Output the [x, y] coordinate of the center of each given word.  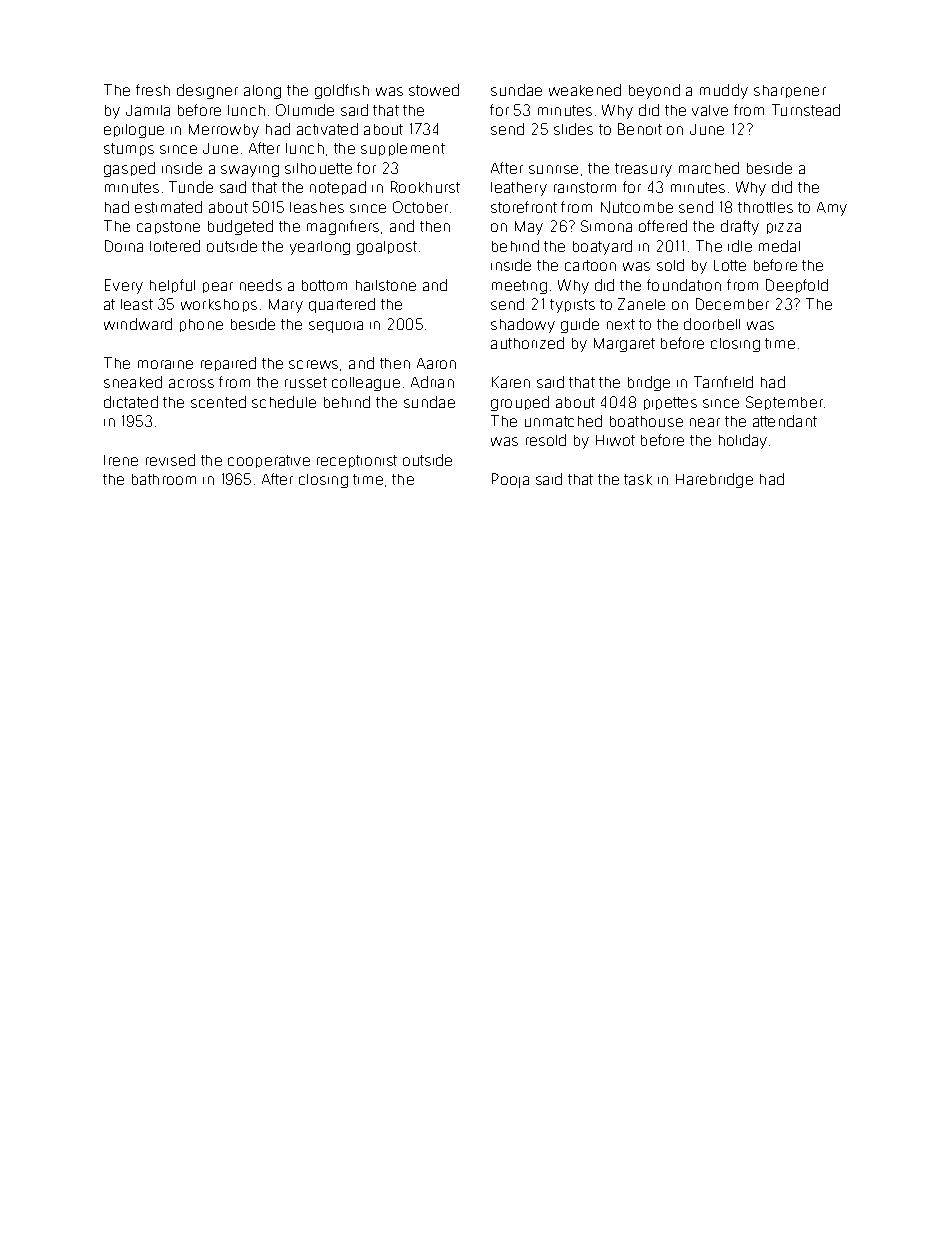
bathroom [164, 479]
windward [138, 324]
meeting [519, 287]
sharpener [790, 91]
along [262, 92]
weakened [585, 90]
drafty [740, 227]
